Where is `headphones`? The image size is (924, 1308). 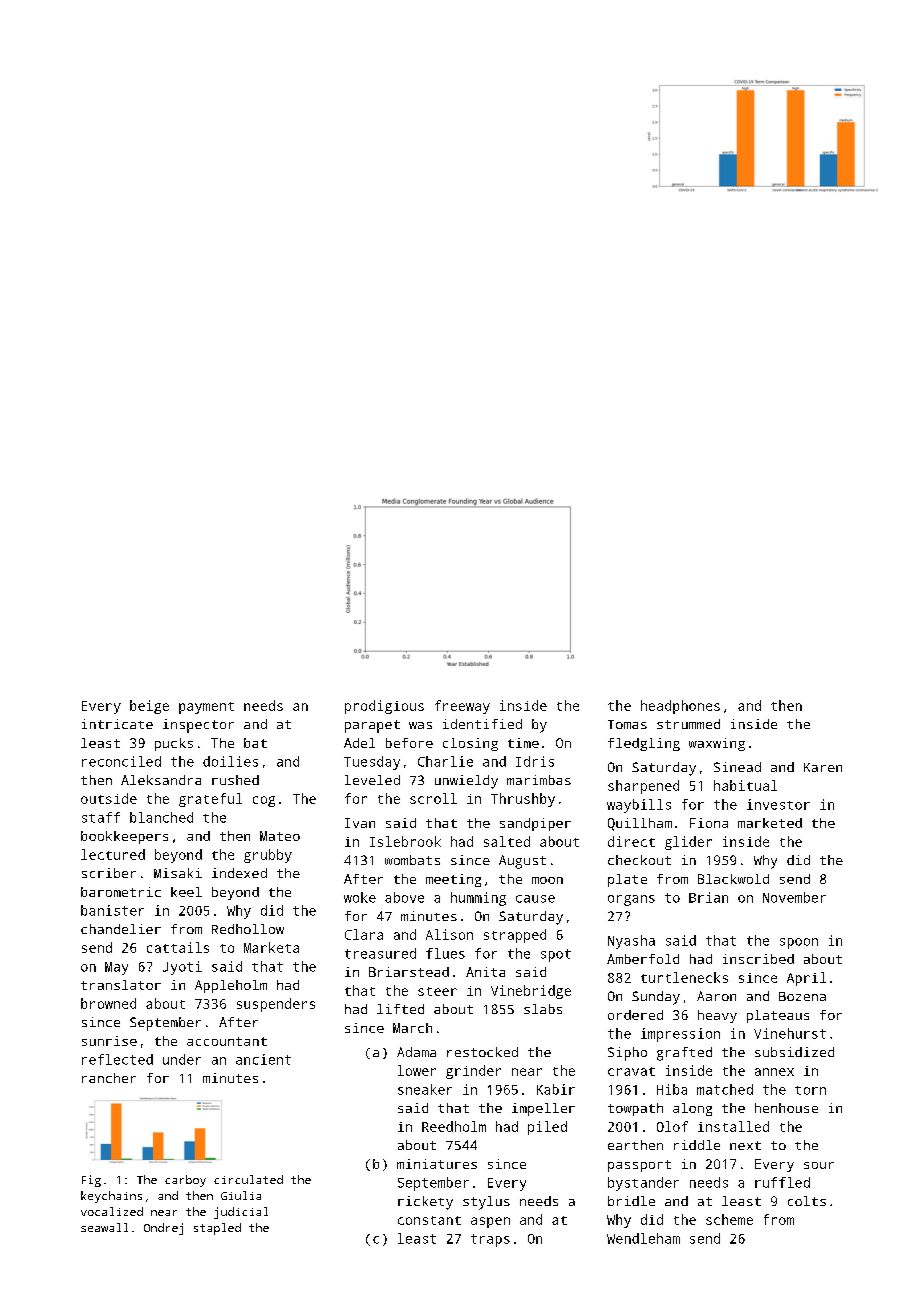 headphones is located at coordinates (680, 707).
